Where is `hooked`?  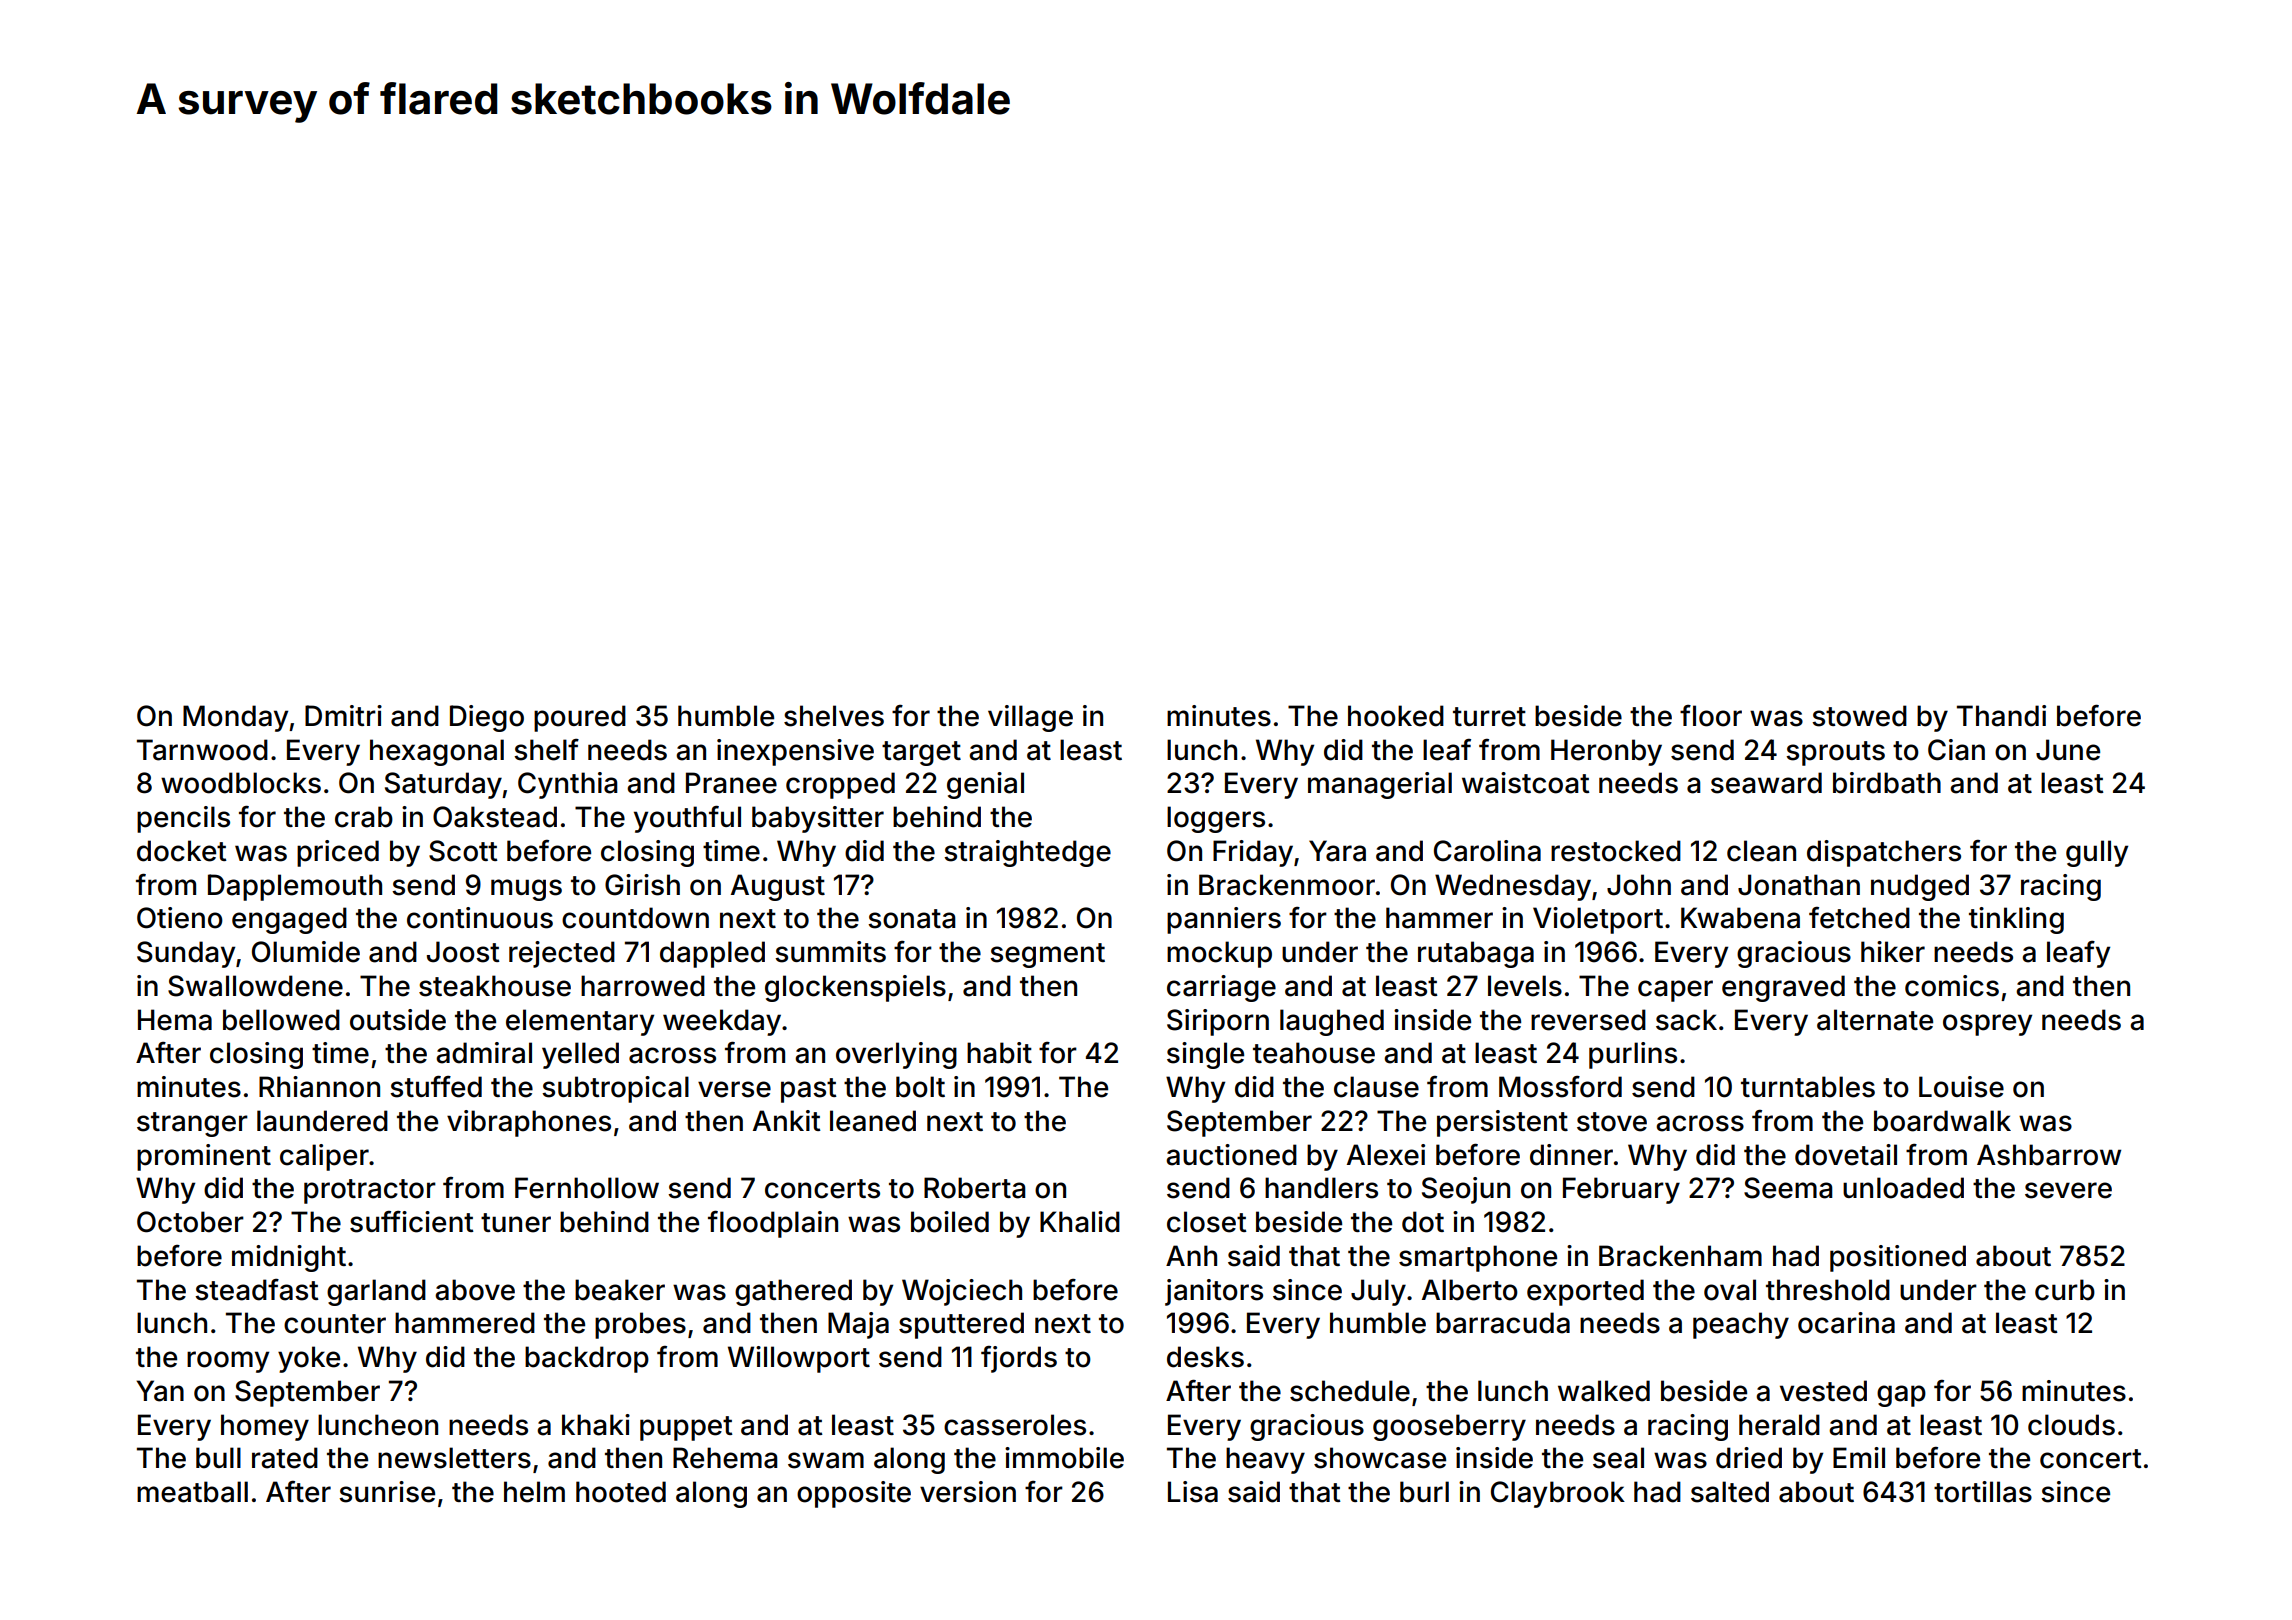 hooked is located at coordinates (1396, 716).
